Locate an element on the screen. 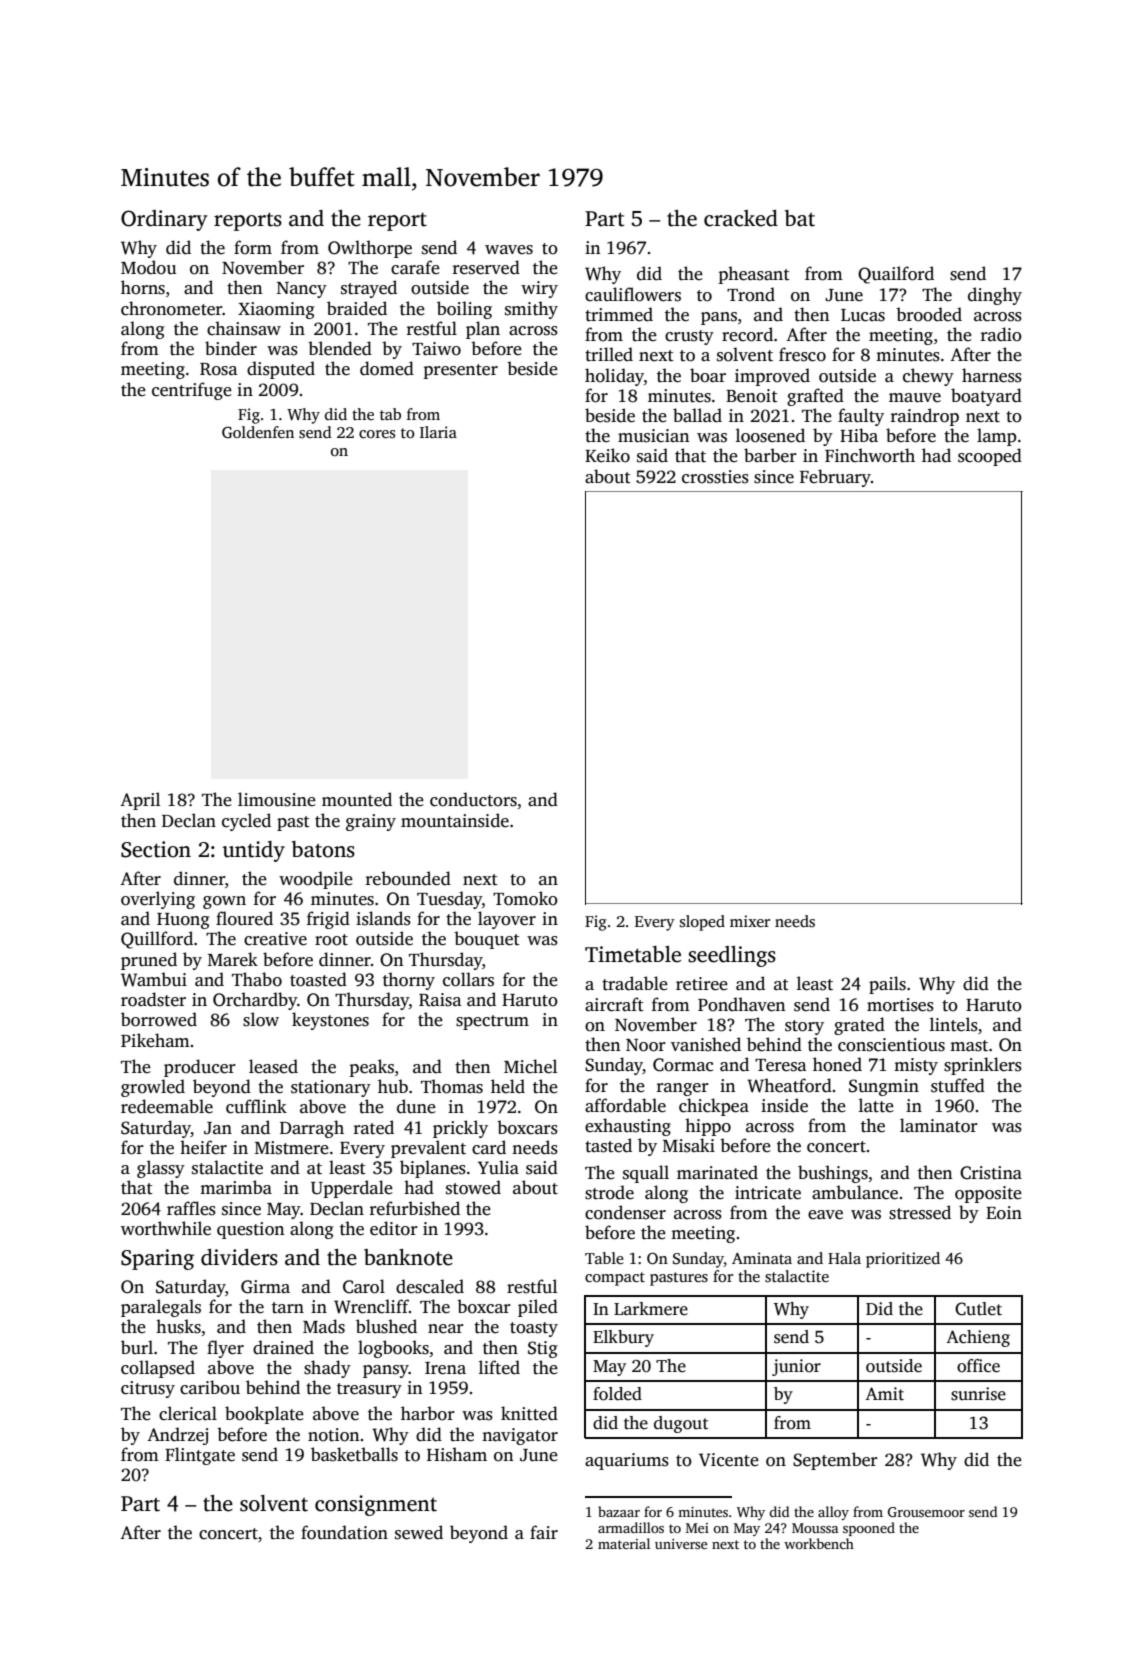  Ilaria is located at coordinates (438, 432).
